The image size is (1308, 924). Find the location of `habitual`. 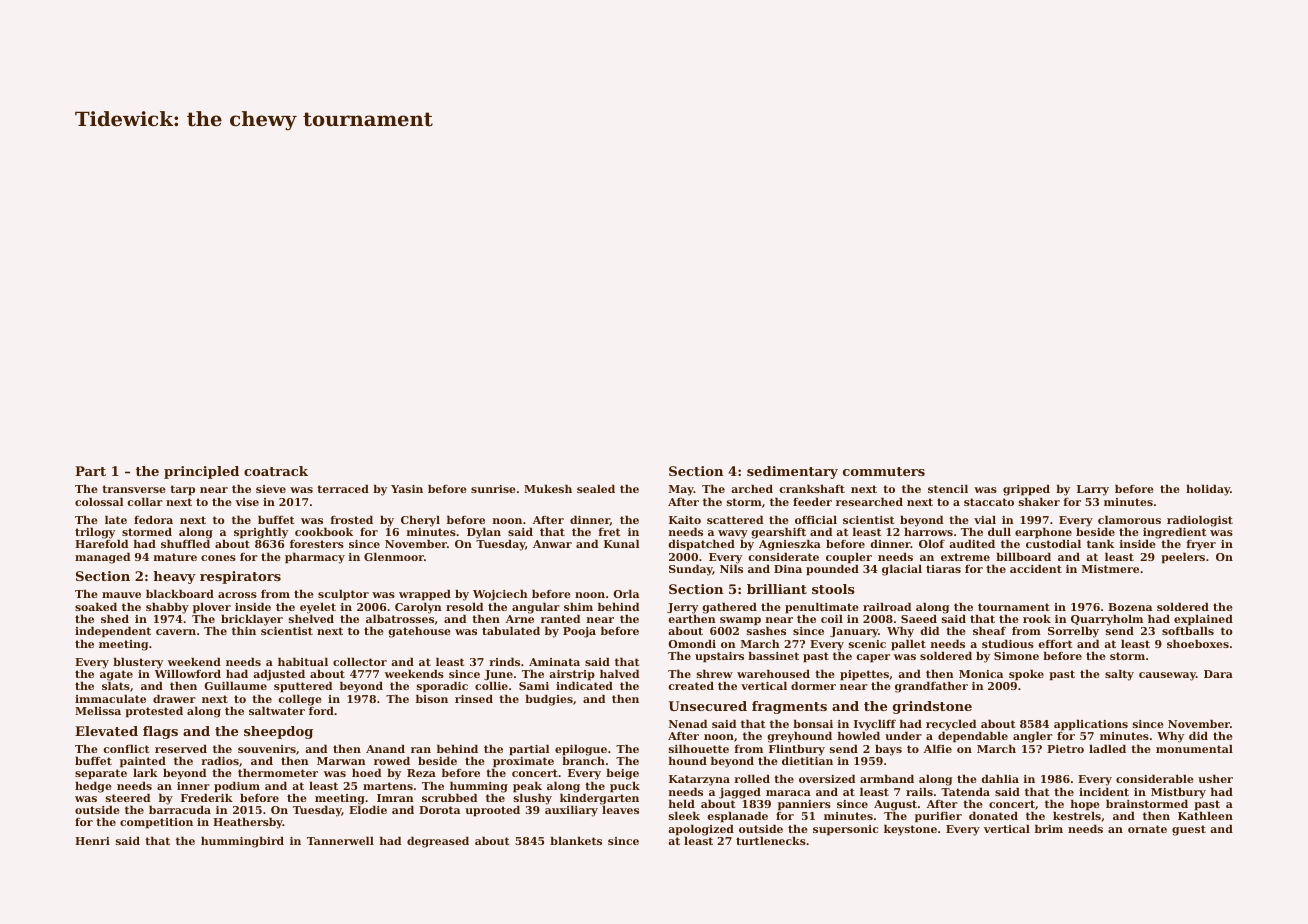

habitual is located at coordinates (303, 661).
